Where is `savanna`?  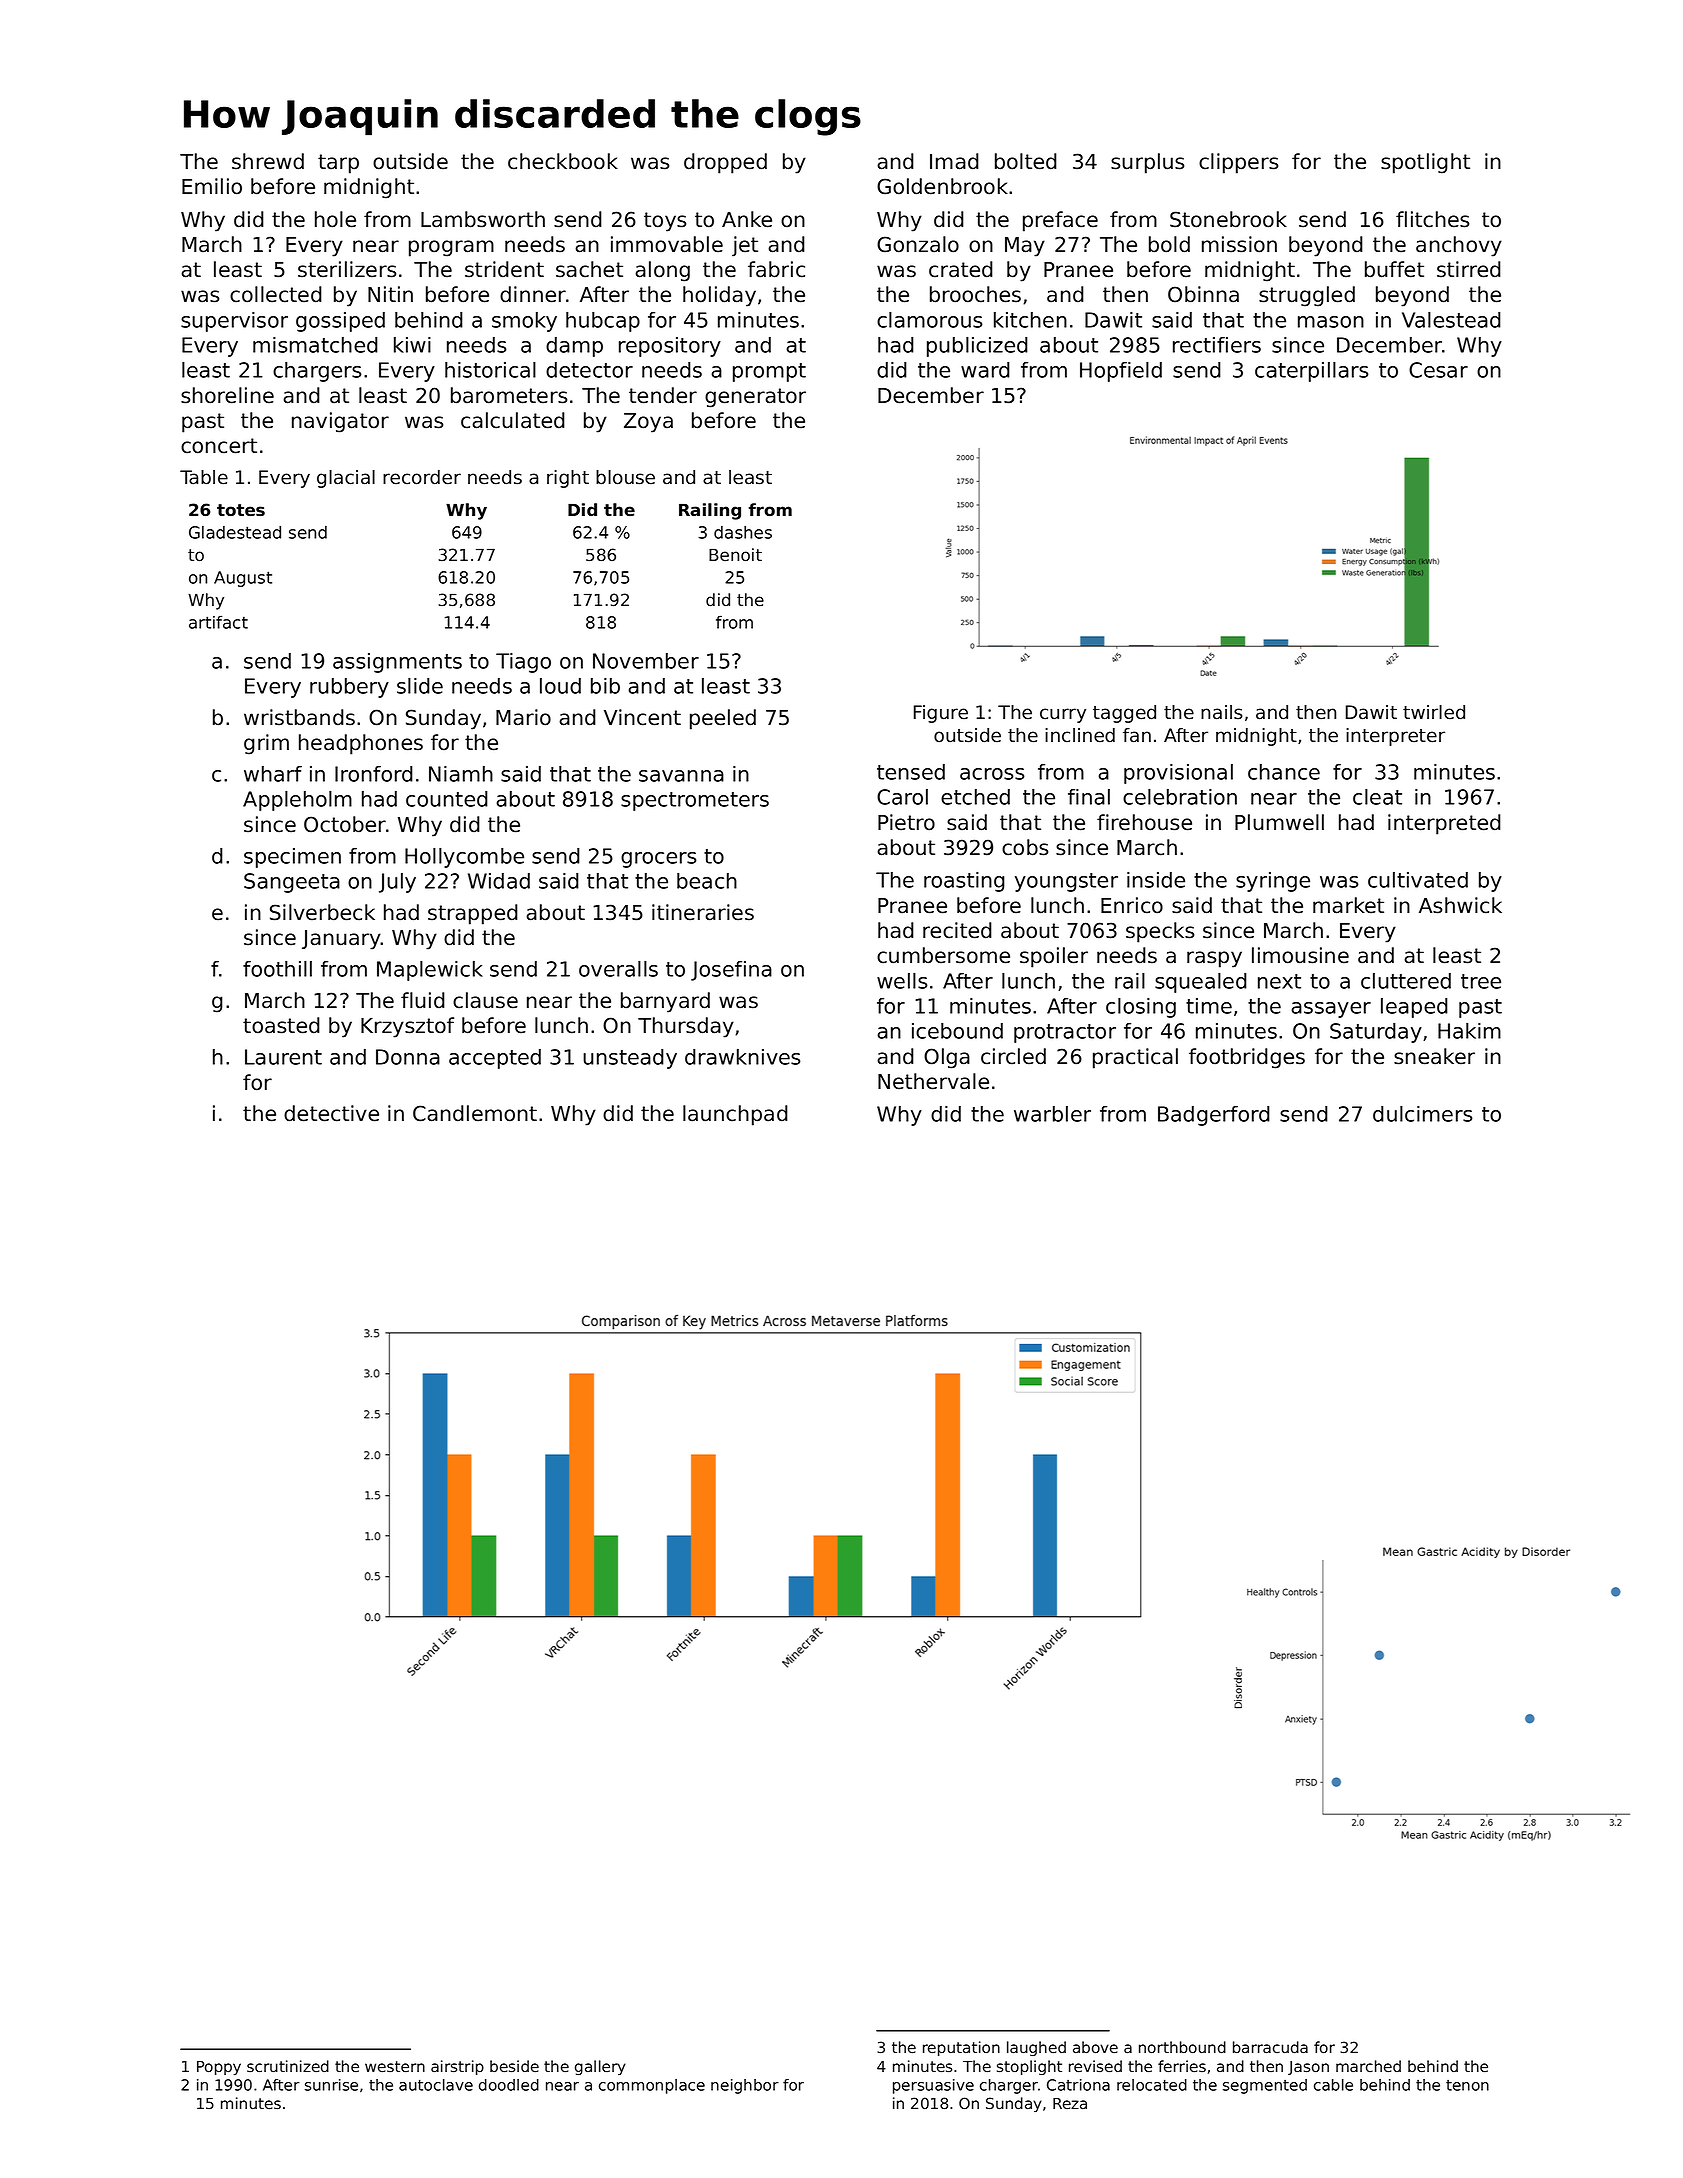 savanna is located at coordinates (681, 776).
